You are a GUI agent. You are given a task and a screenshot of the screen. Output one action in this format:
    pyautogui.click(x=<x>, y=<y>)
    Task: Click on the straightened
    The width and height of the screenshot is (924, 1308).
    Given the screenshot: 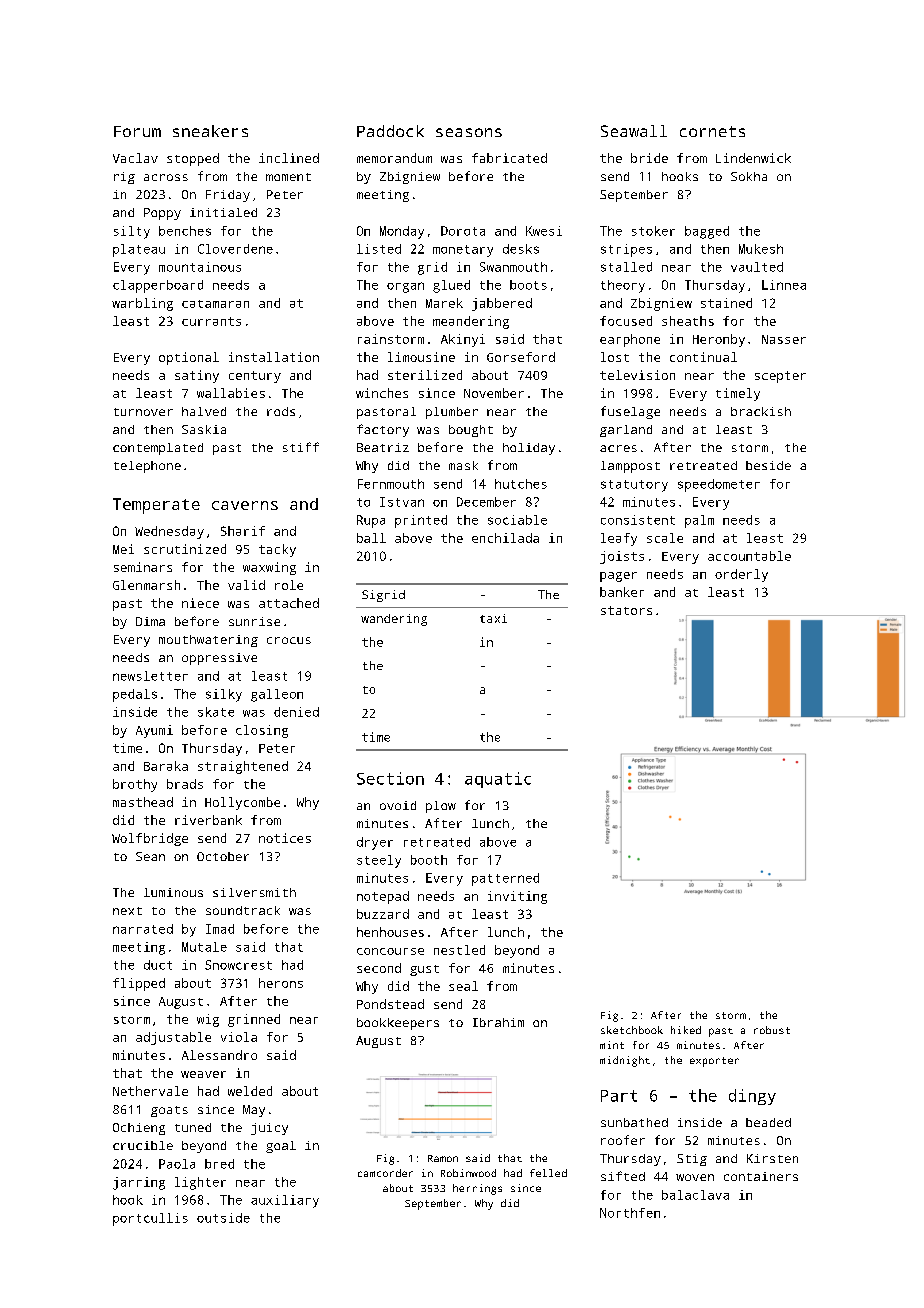 What is the action you would take?
    pyautogui.click(x=243, y=767)
